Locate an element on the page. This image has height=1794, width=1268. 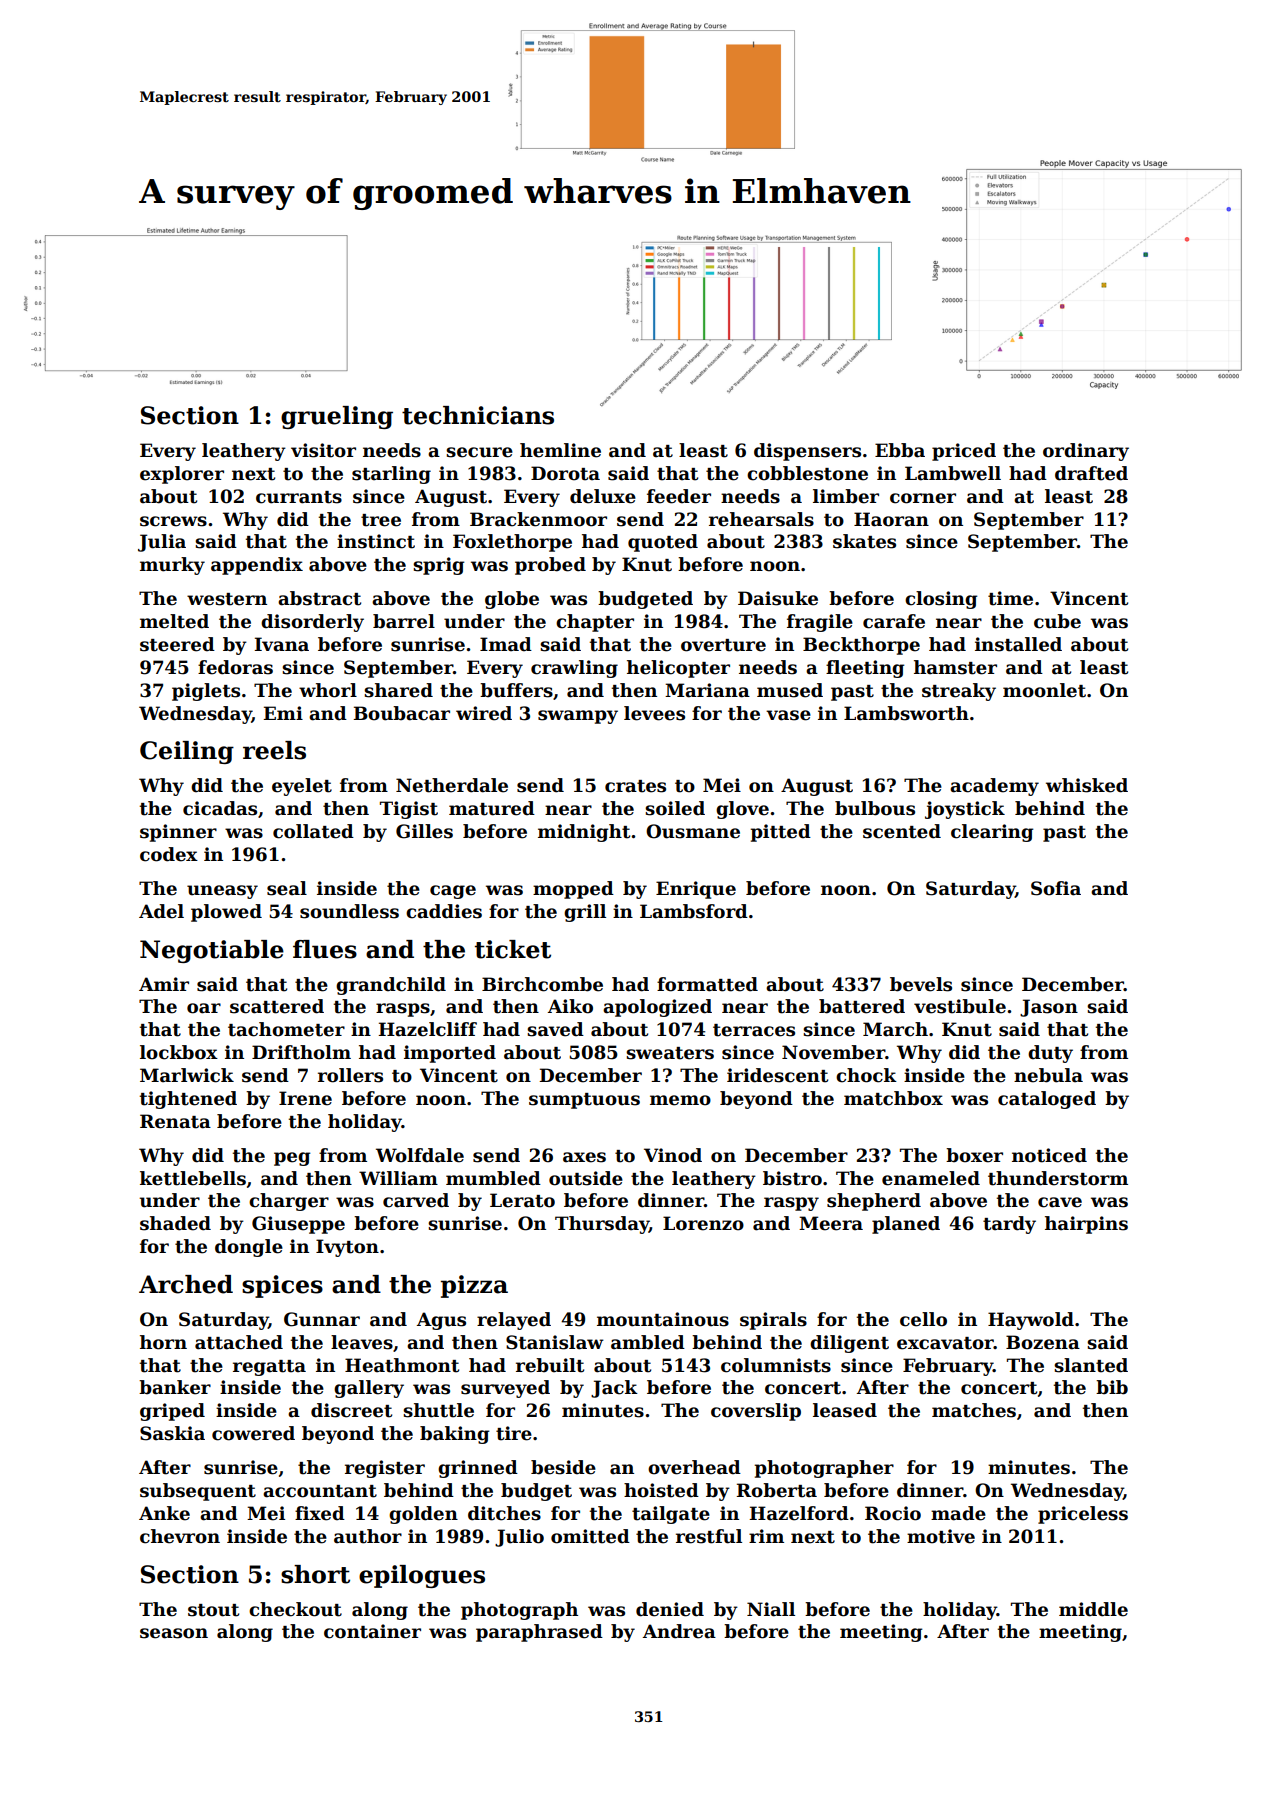
omitted is located at coordinates (590, 1536).
